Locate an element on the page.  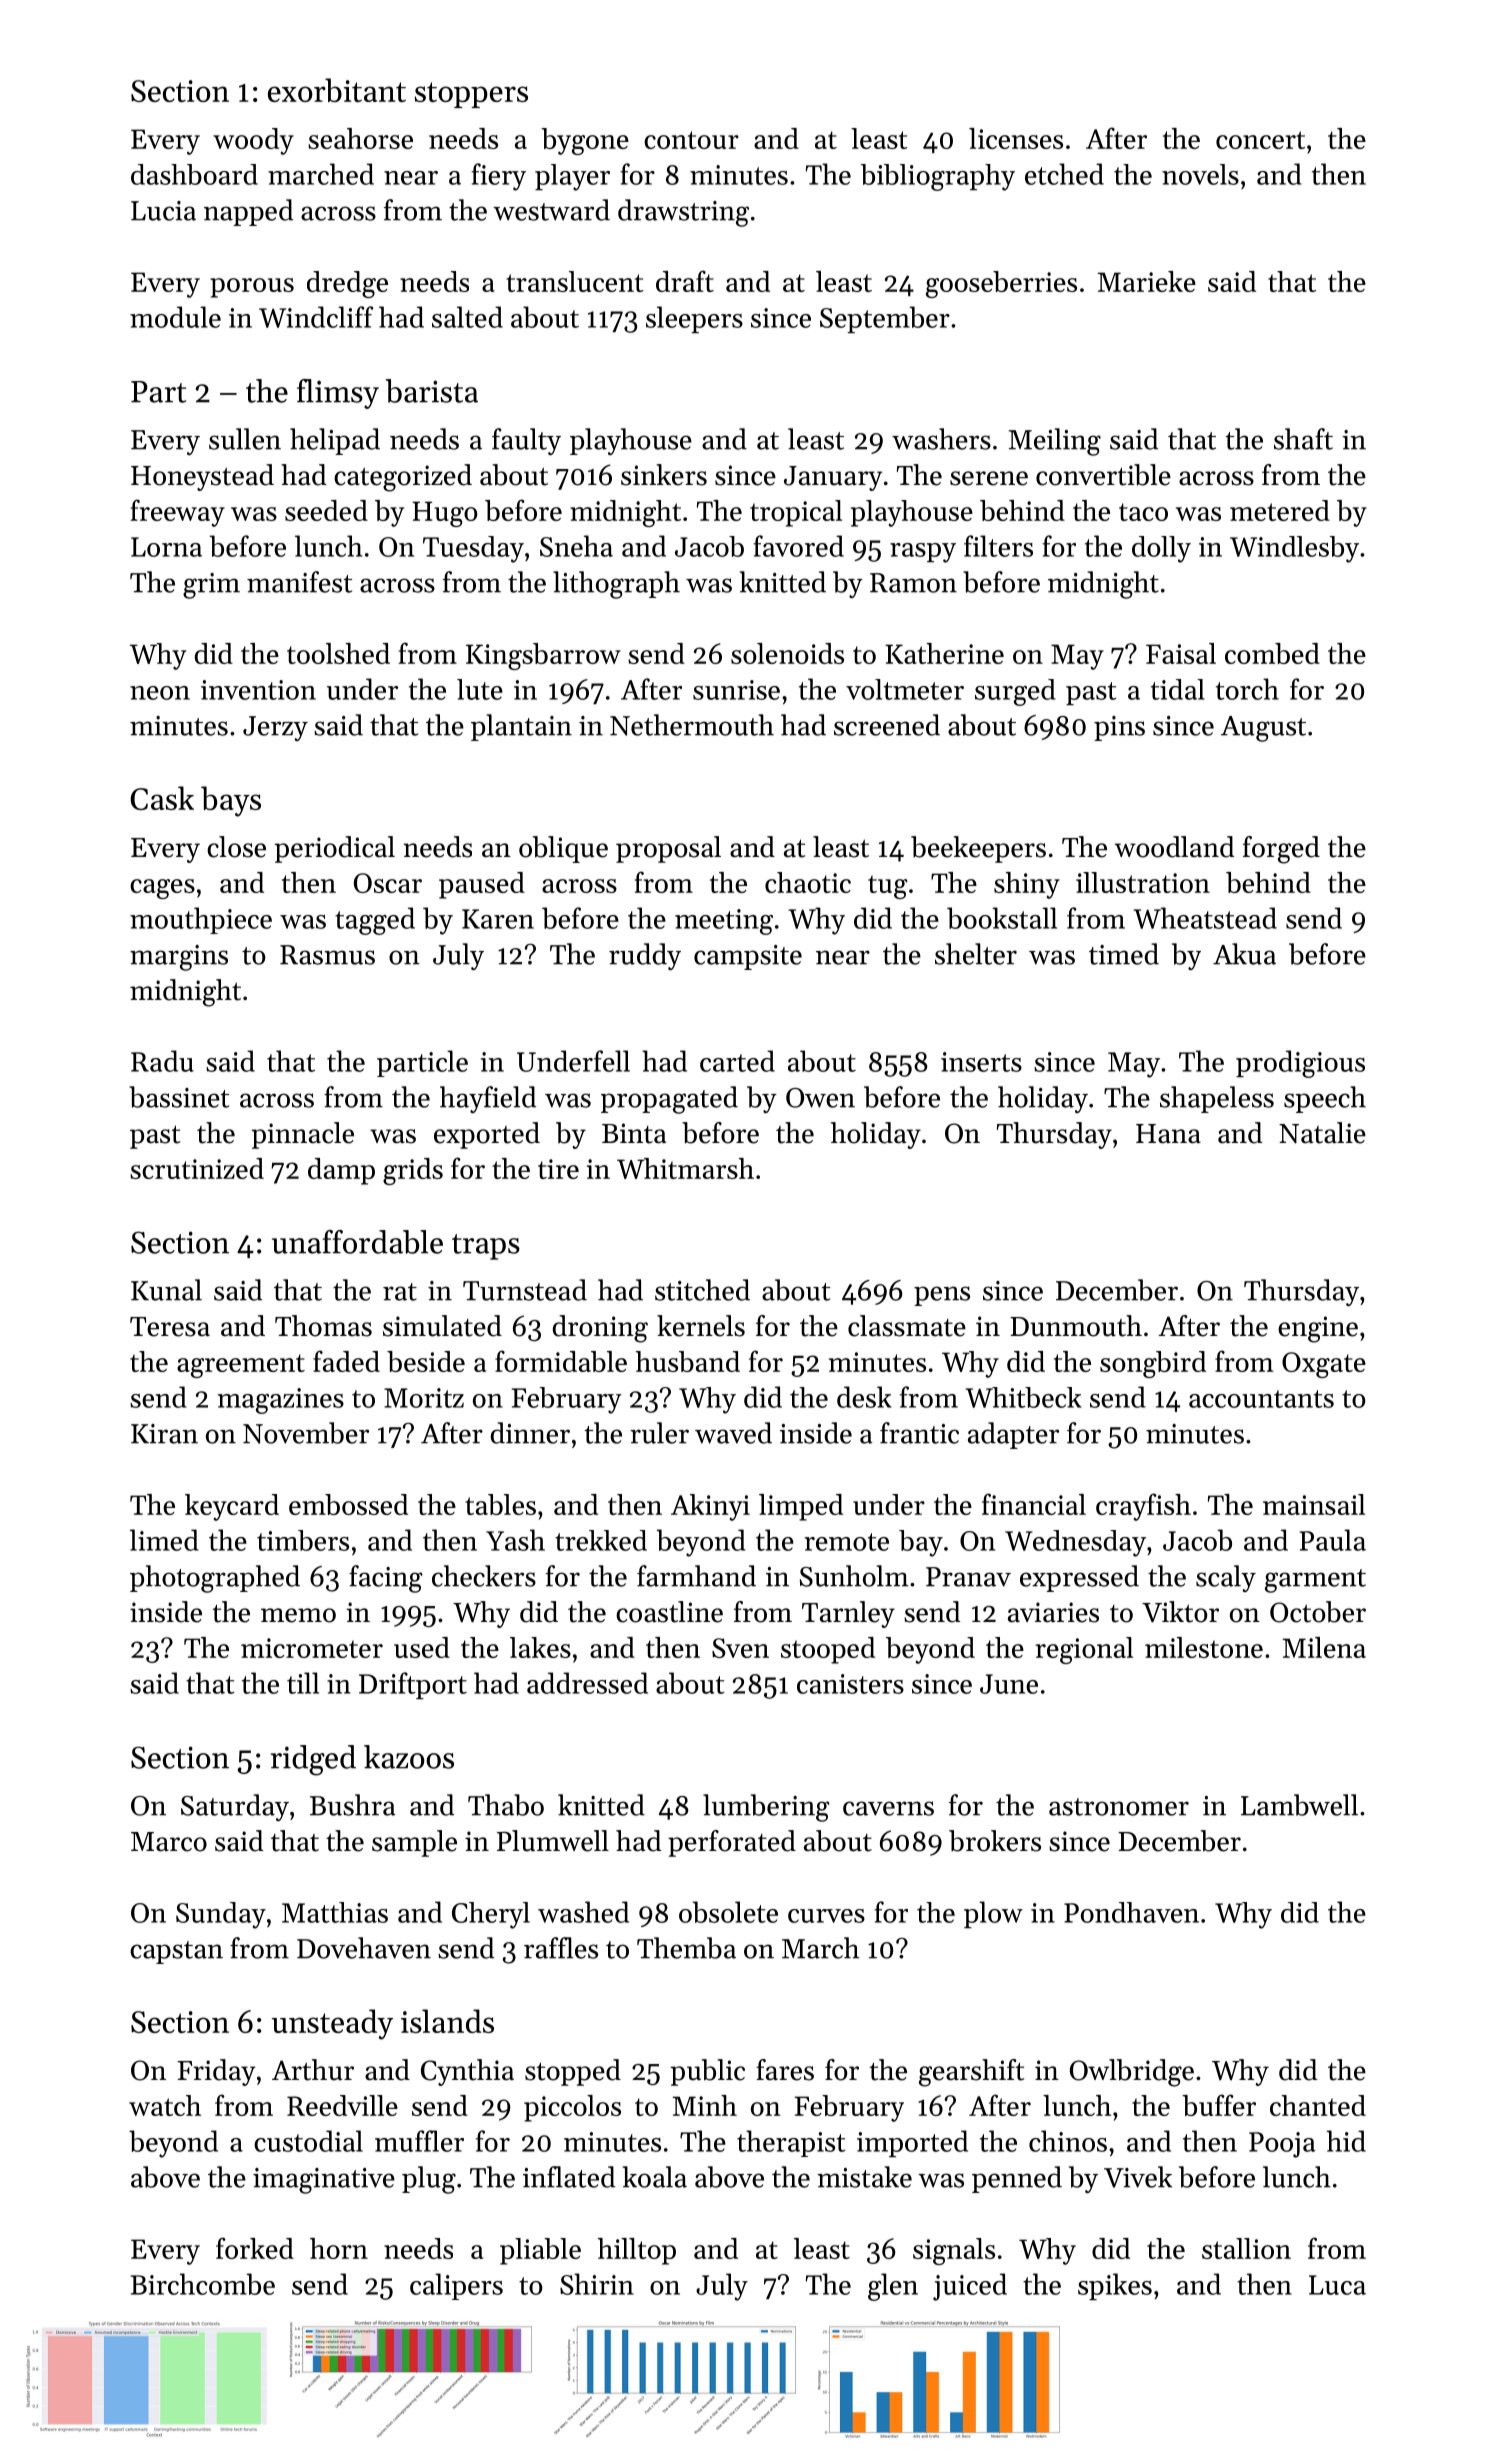
filters is located at coordinates (998, 546).
